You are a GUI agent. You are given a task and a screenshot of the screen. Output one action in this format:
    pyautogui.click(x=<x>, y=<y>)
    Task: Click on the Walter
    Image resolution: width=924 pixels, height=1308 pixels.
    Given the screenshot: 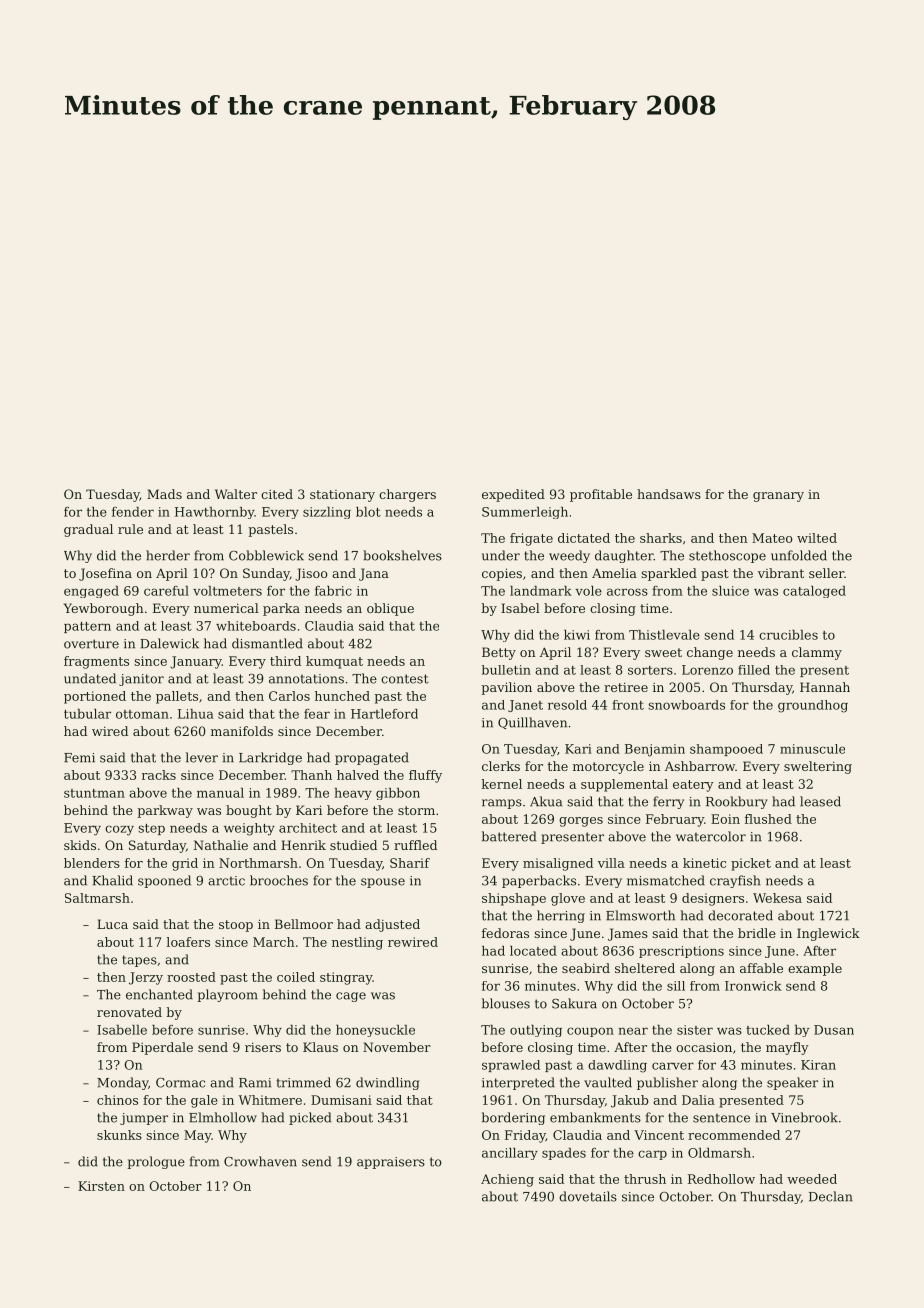 What is the action you would take?
    pyautogui.click(x=236, y=494)
